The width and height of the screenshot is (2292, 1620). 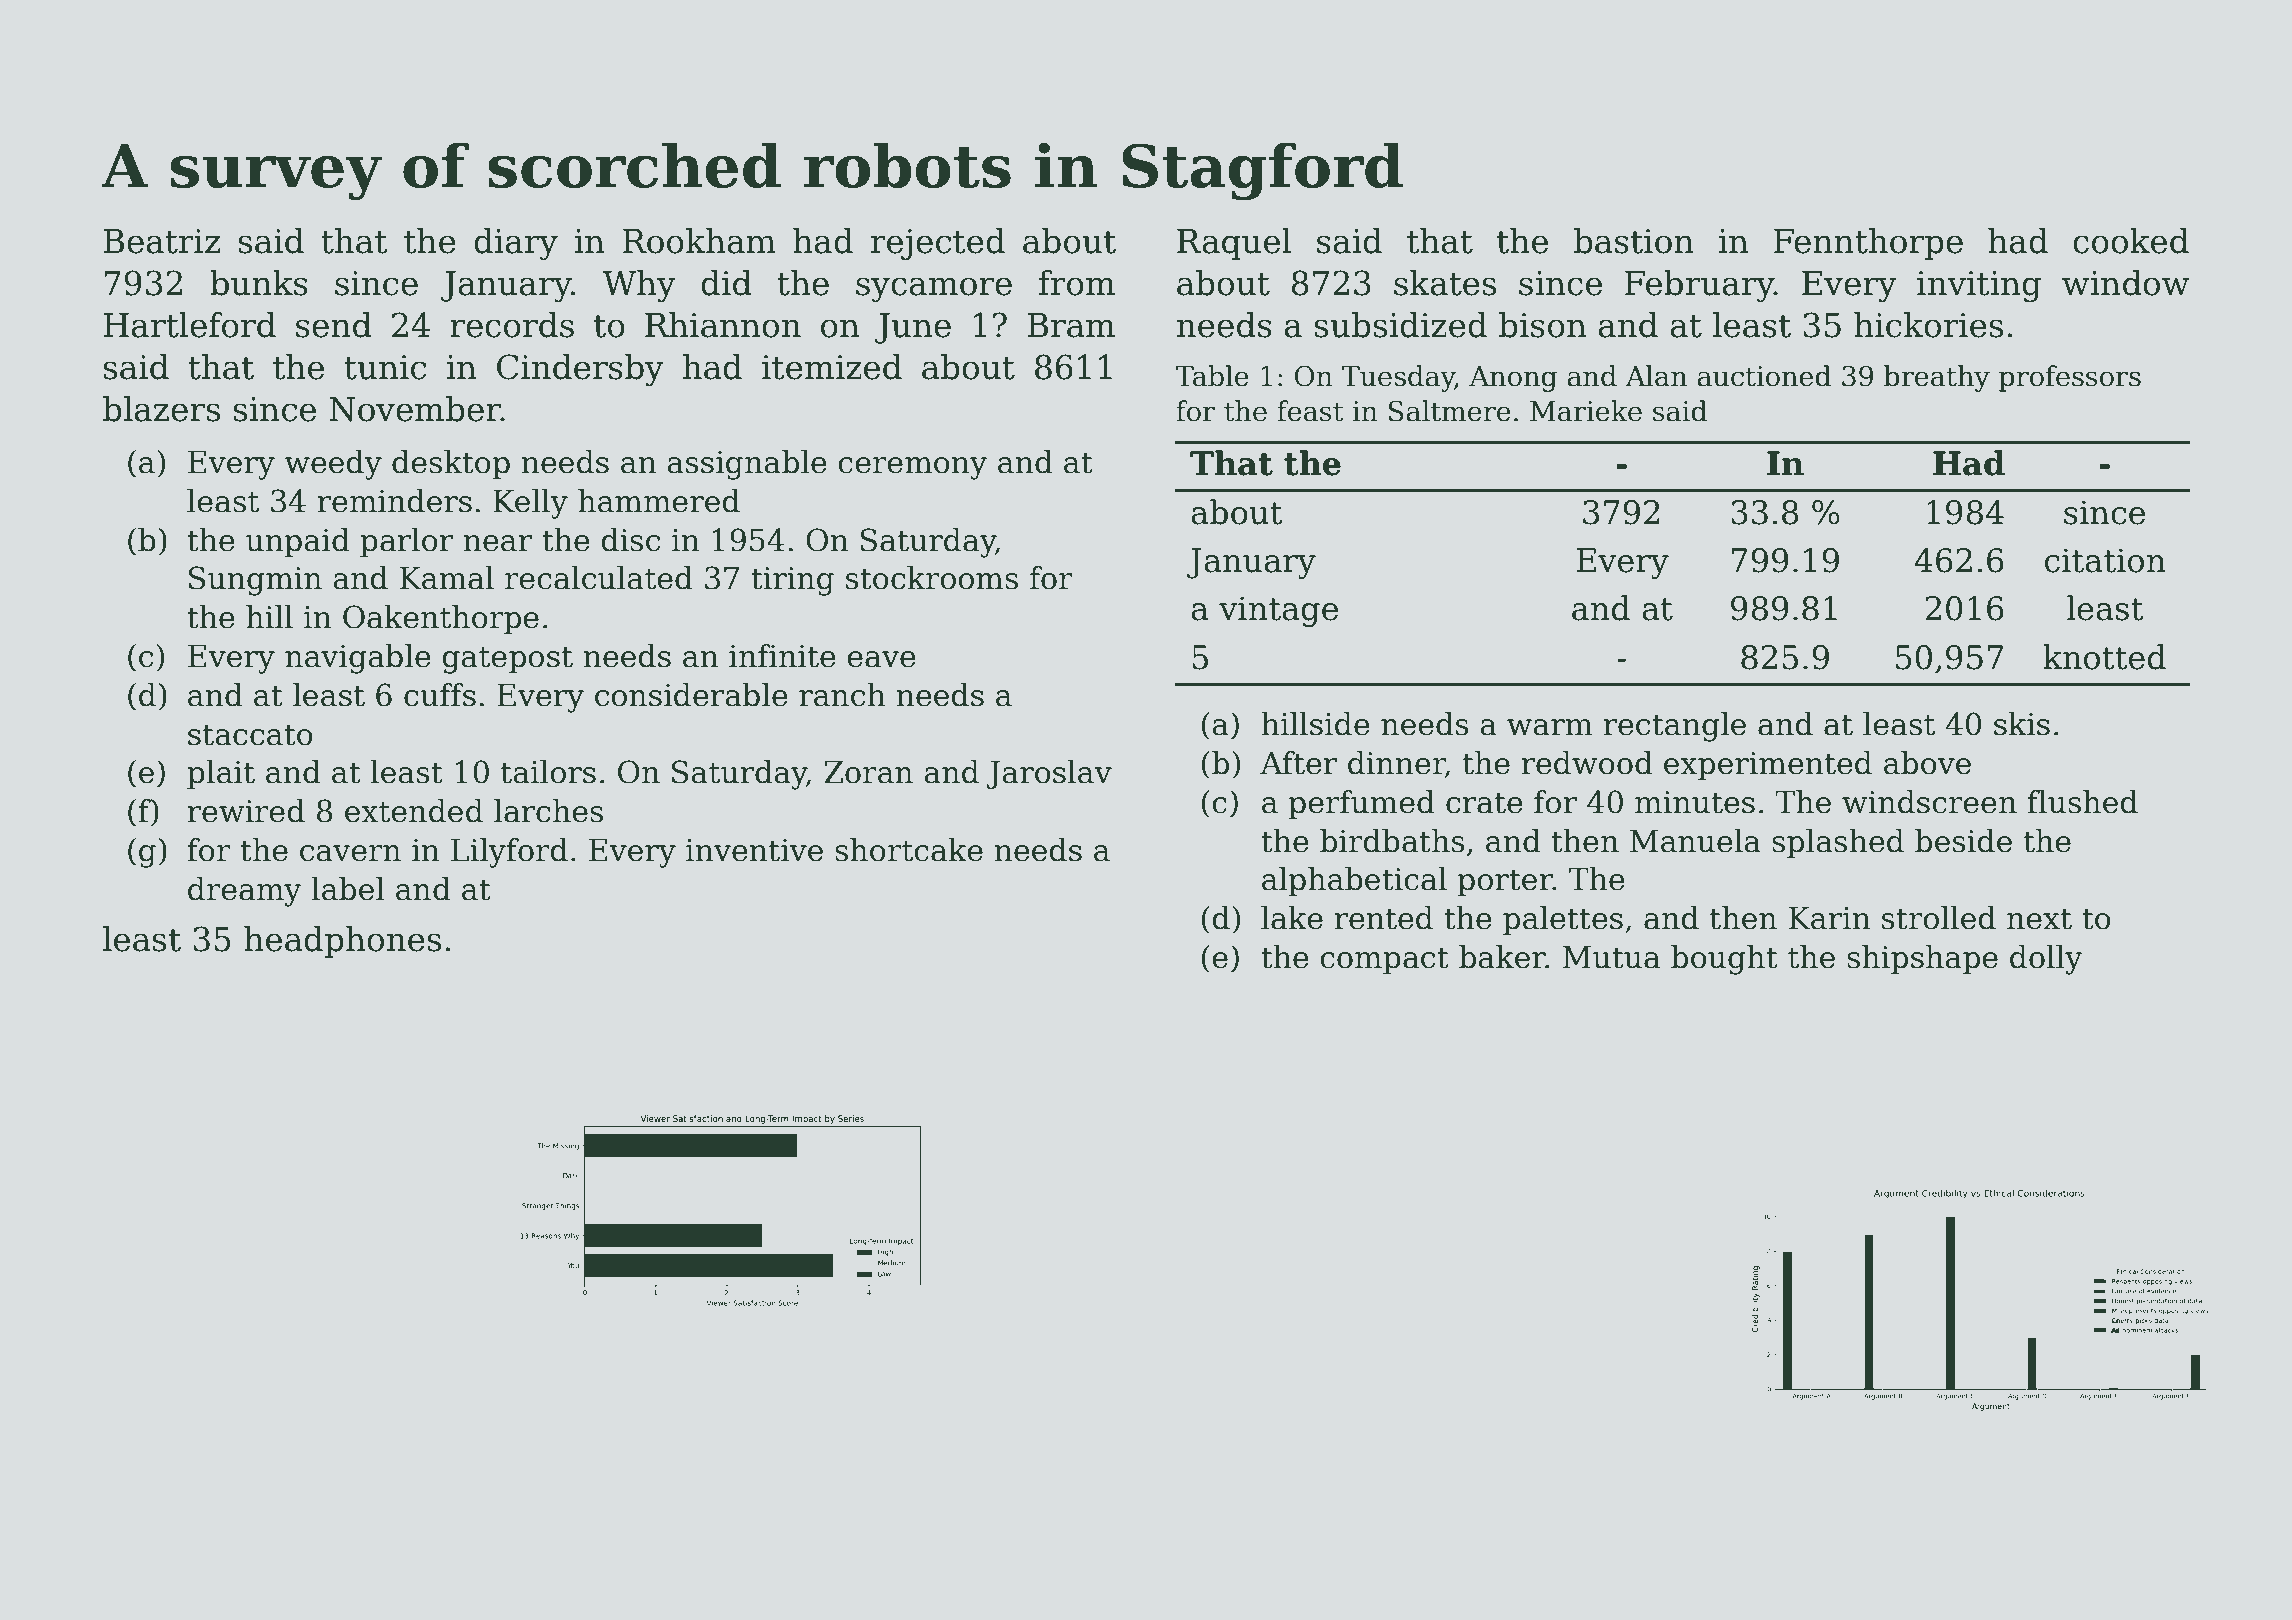 What do you see at coordinates (189, 325) in the screenshot?
I see `Hartleford` at bounding box center [189, 325].
